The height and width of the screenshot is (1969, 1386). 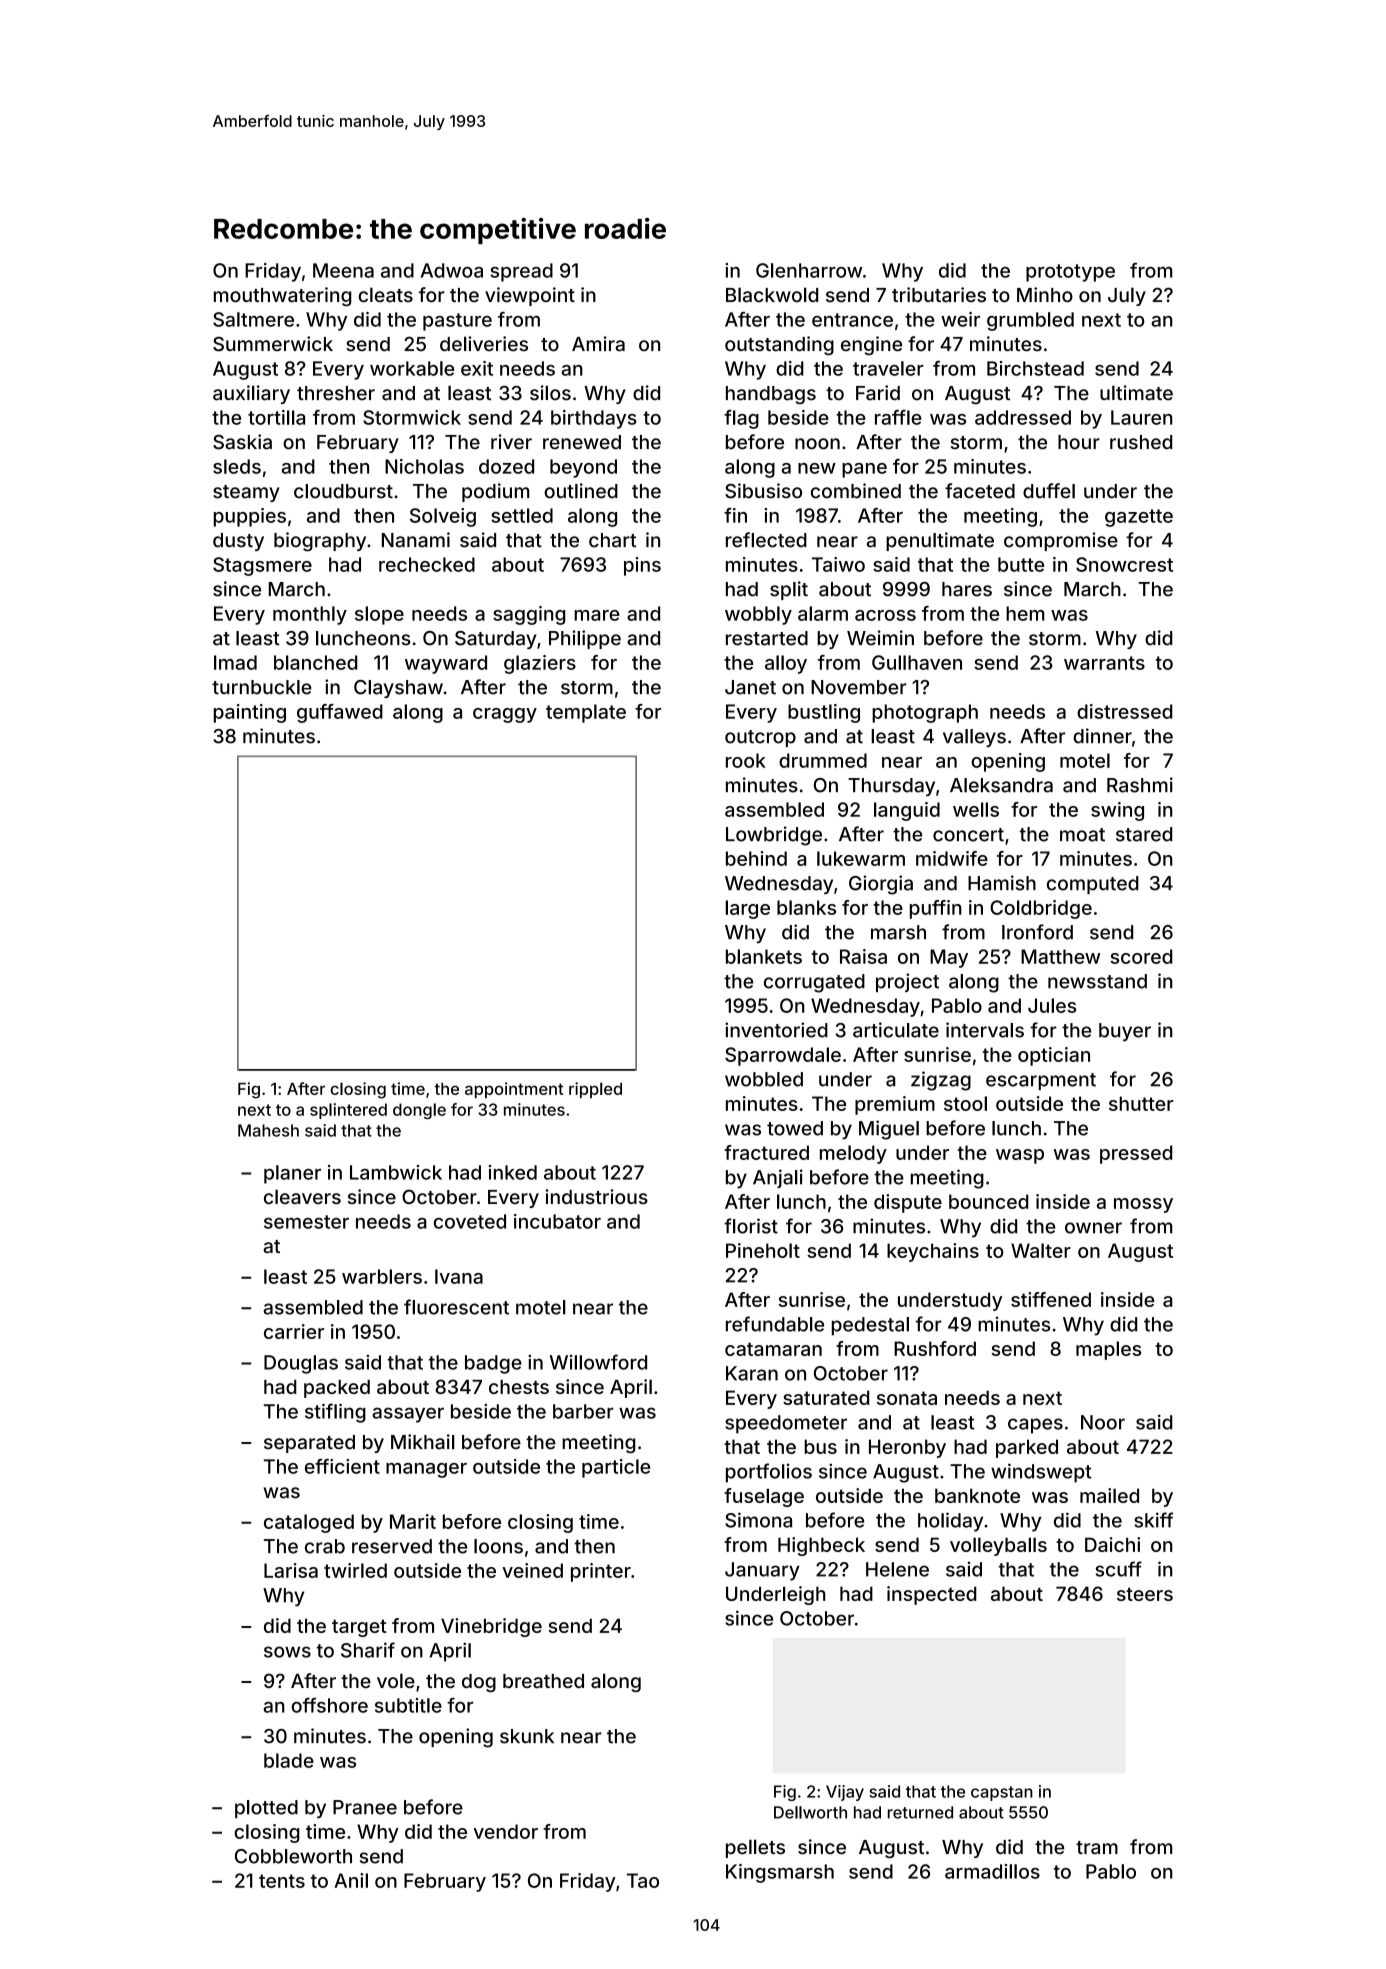 What do you see at coordinates (762, 1571) in the screenshot?
I see `January` at bounding box center [762, 1571].
